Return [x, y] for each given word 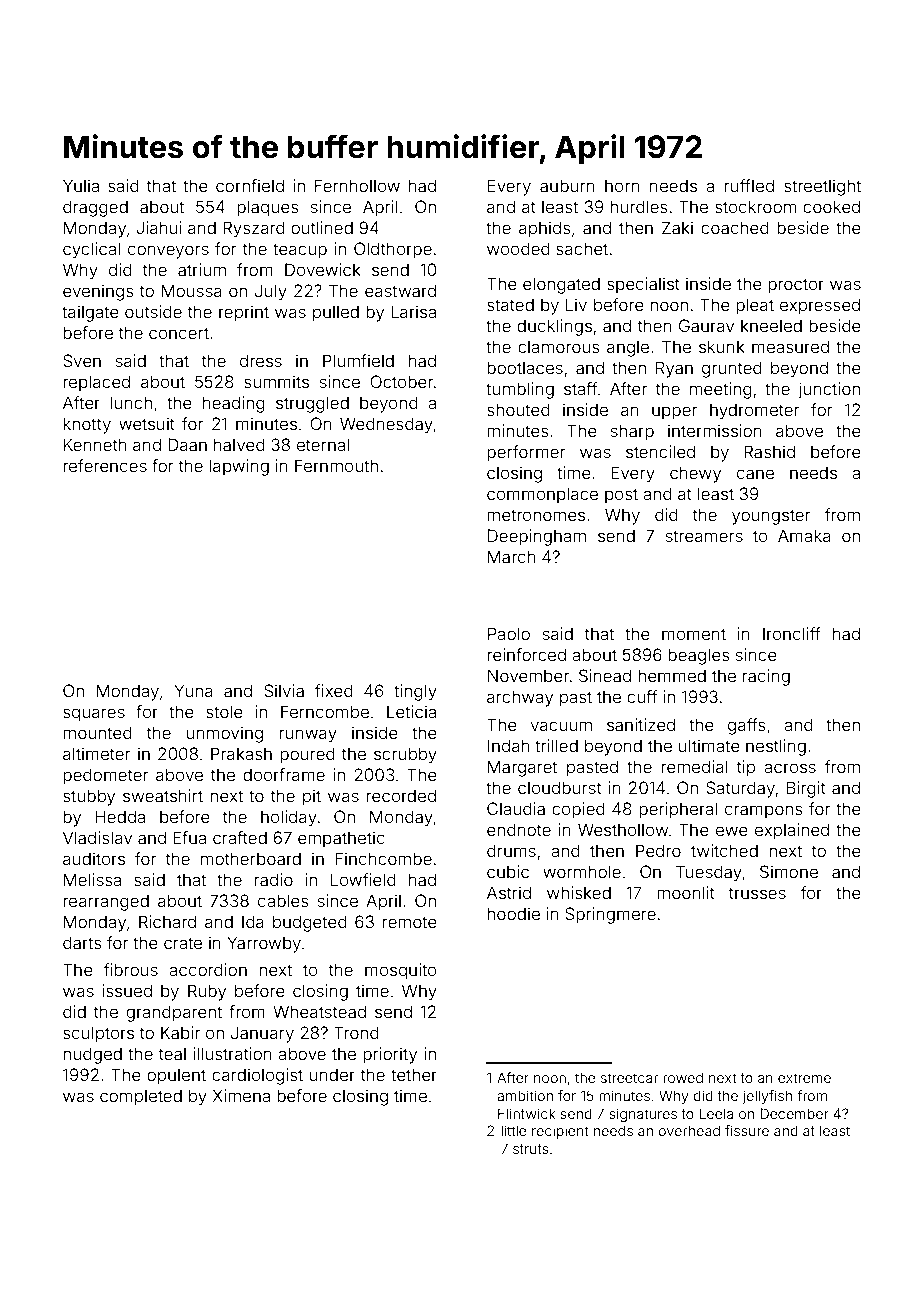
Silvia [284, 690]
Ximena [241, 1095]
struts [531, 1149]
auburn [567, 185]
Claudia [516, 808]
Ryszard [254, 229]
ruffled [749, 185]
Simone [789, 871]
